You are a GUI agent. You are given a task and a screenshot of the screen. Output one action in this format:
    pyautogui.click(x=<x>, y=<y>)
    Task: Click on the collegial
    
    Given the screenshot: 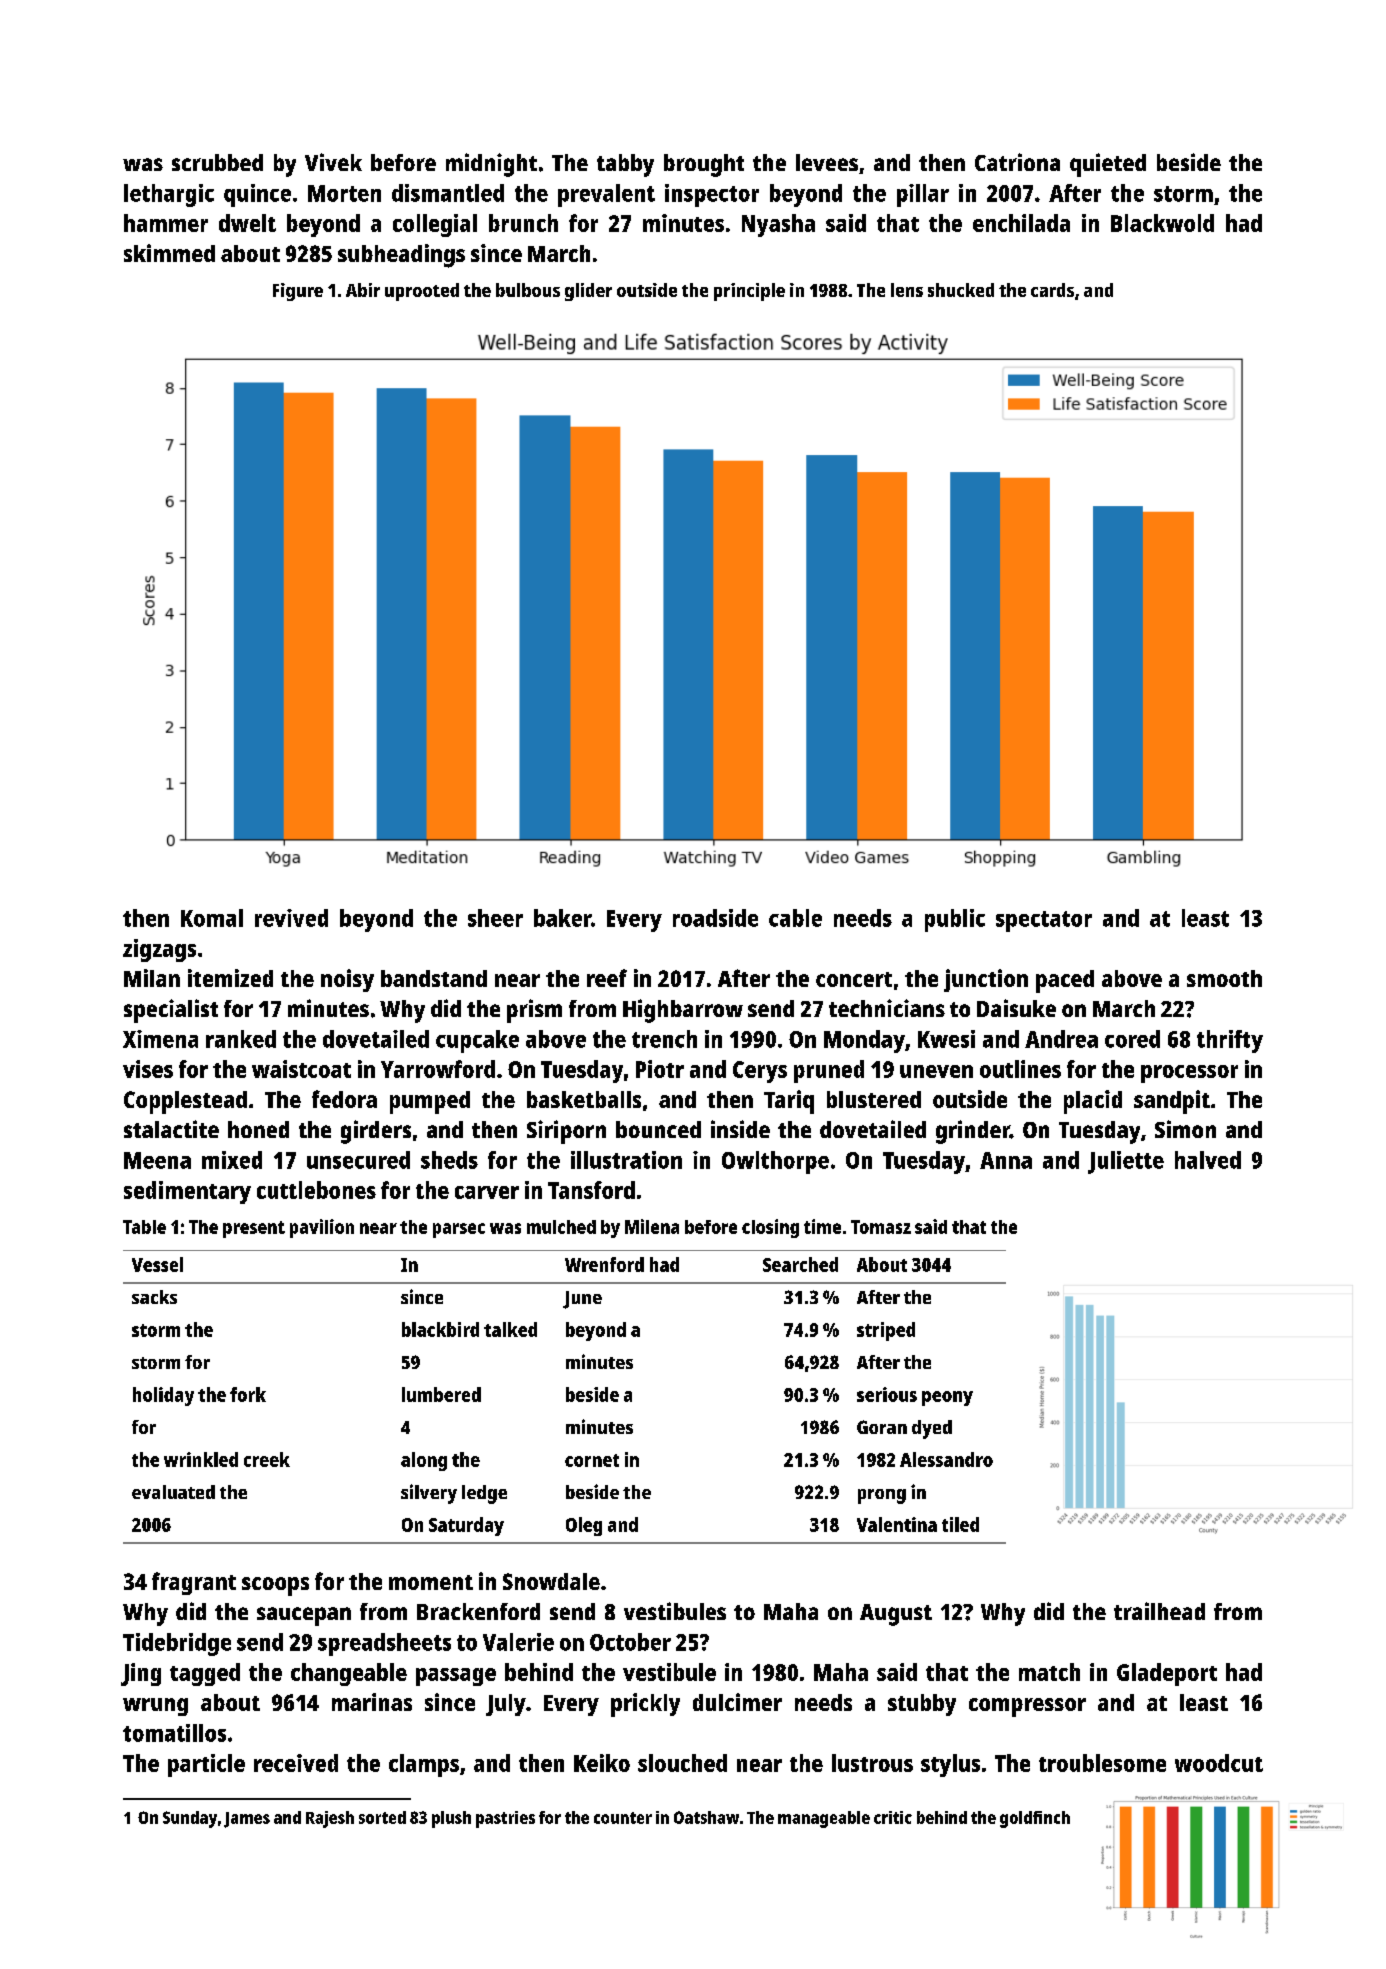 What is the action you would take?
    pyautogui.click(x=435, y=225)
